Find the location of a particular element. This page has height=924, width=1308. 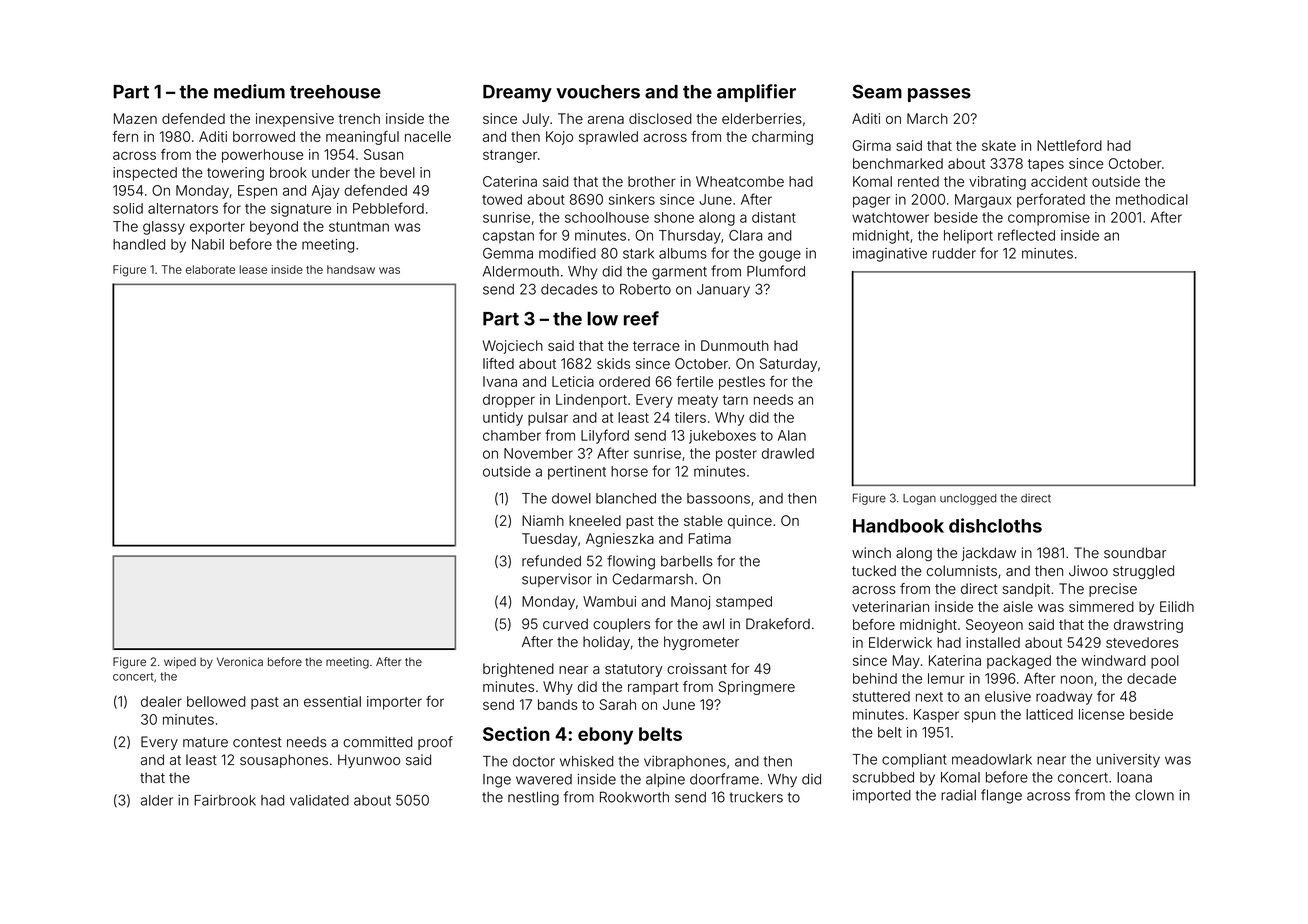

clown is located at coordinates (1154, 795).
